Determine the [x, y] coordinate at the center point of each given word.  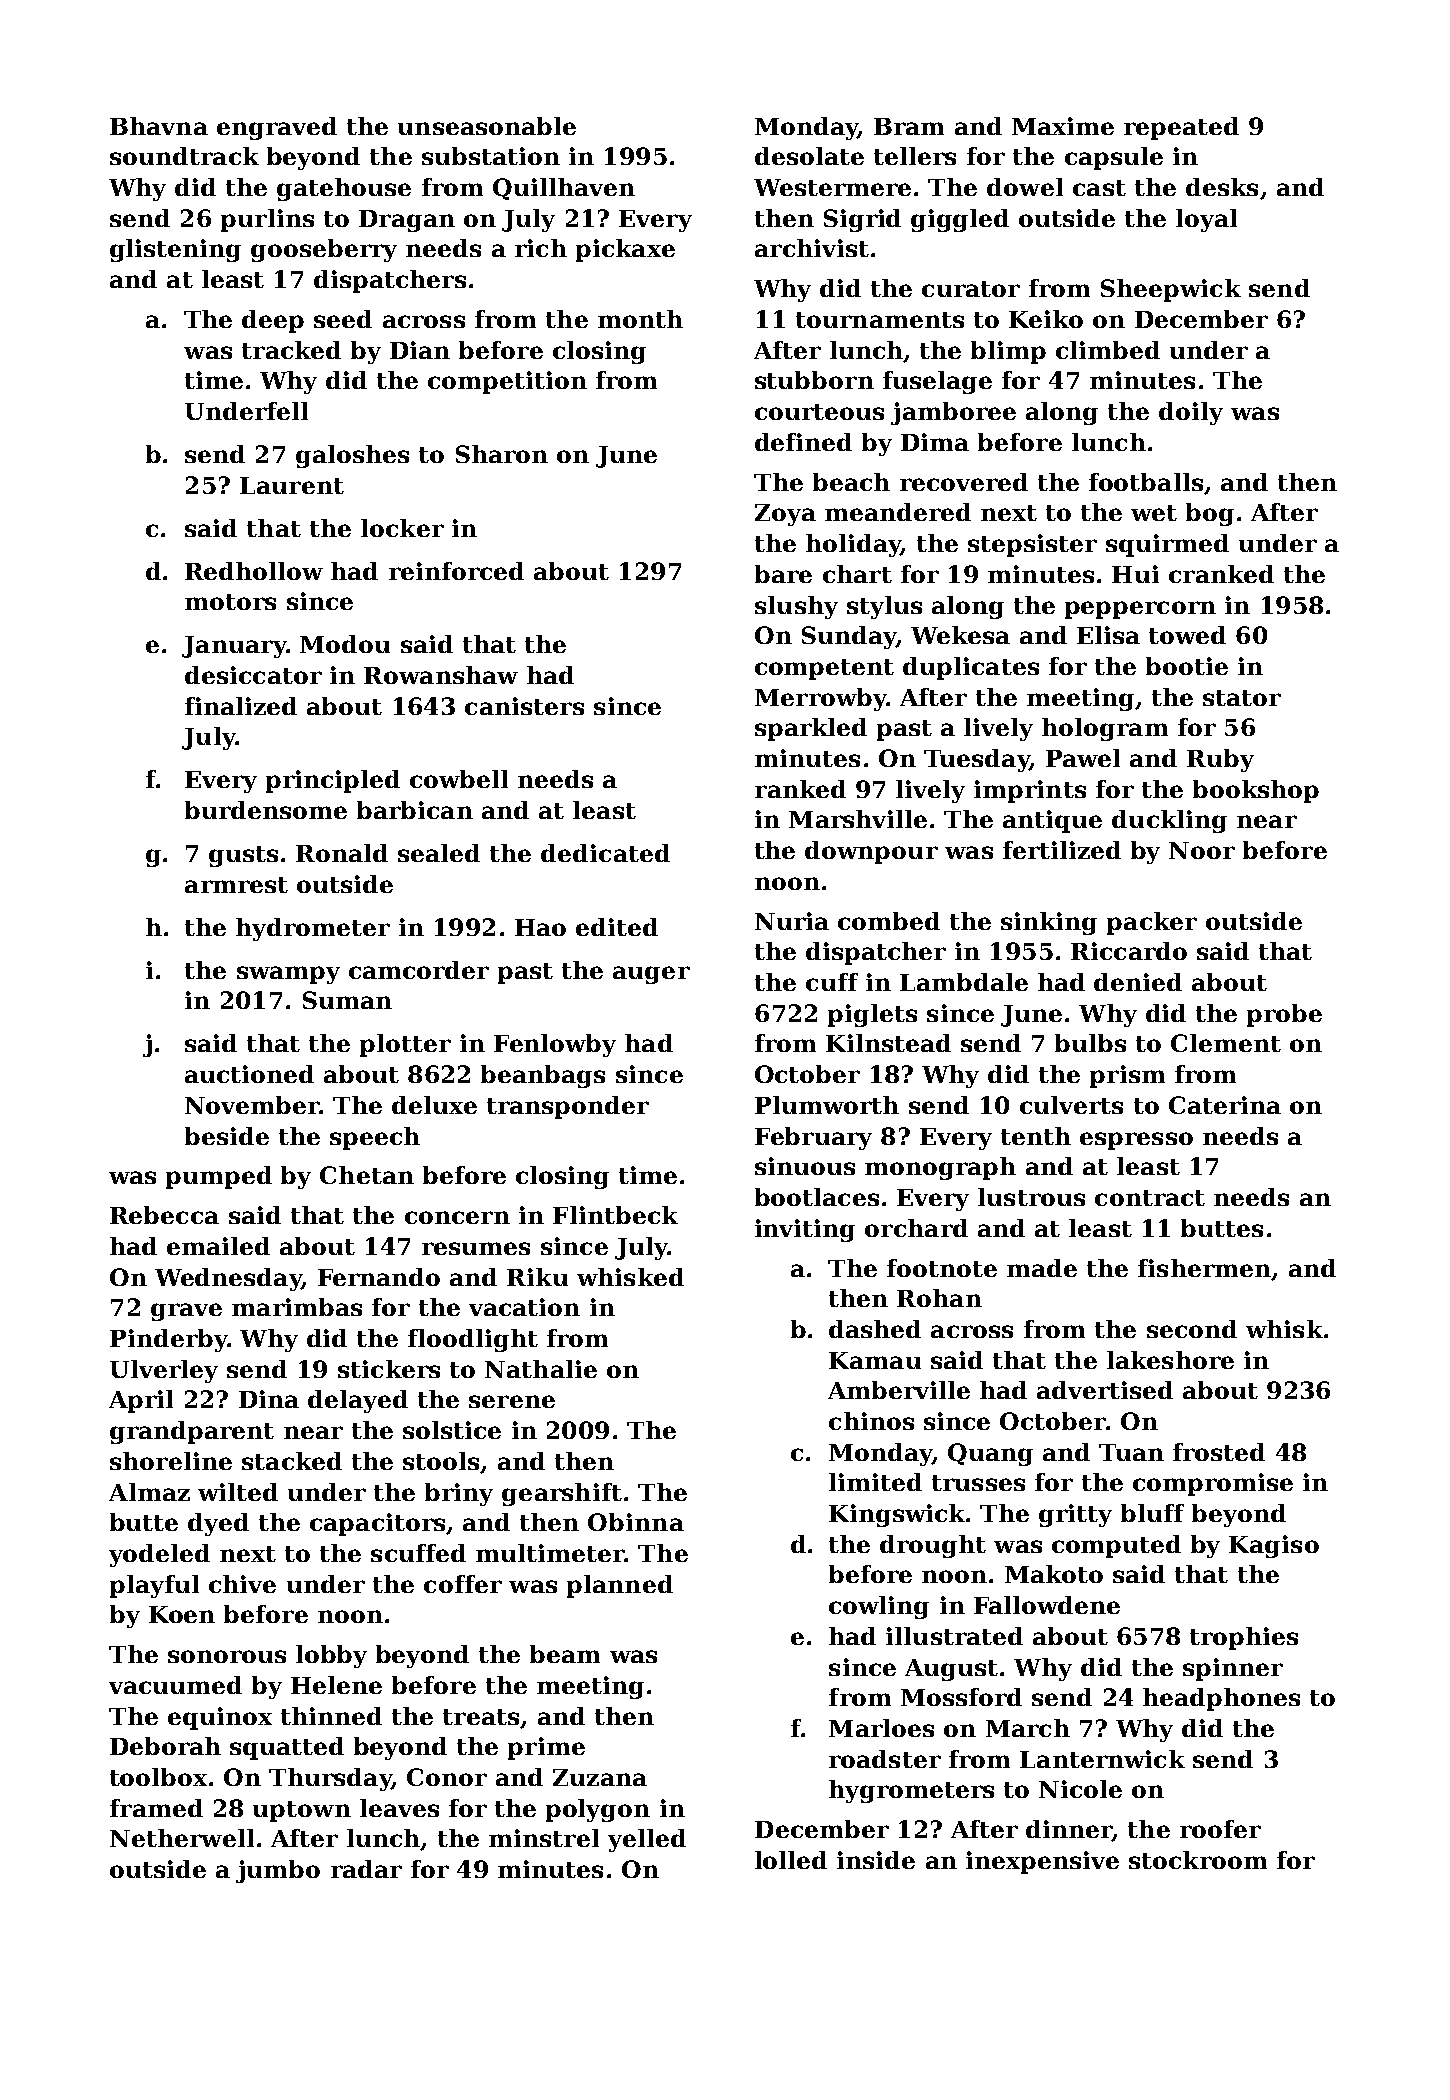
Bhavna [159, 126]
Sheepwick [1171, 290]
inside [876, 1860]
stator [1242, 698]
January [234, 647]
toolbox [158, 1777]
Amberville [899, 1390]
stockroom [1198, 1860]
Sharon [502, 454]
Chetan [367, 1175]
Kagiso [1274, 1546]
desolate [809, 156]
